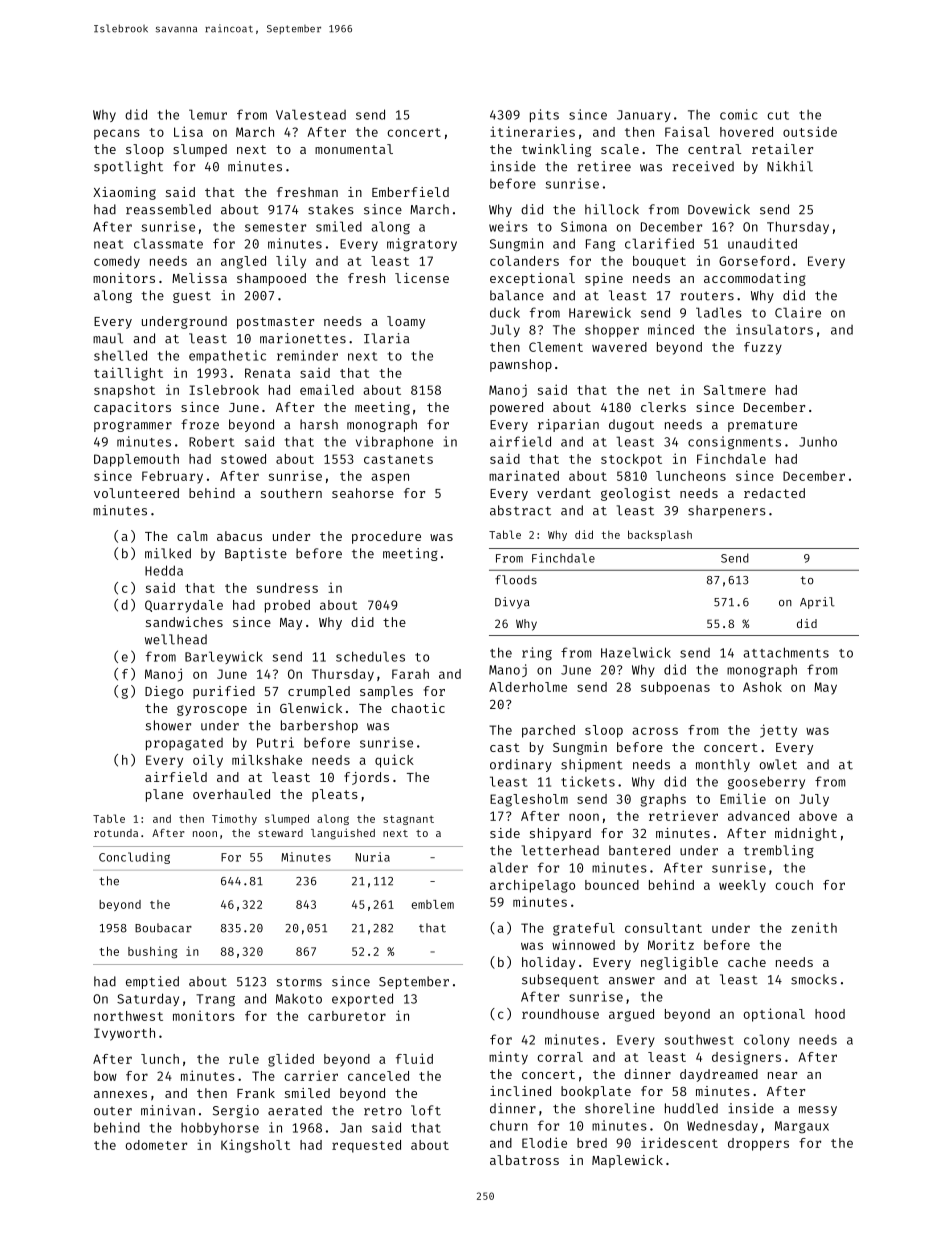  Describe the element at coordinates (188, 131) in the image. I see `Lisa` at that location.
